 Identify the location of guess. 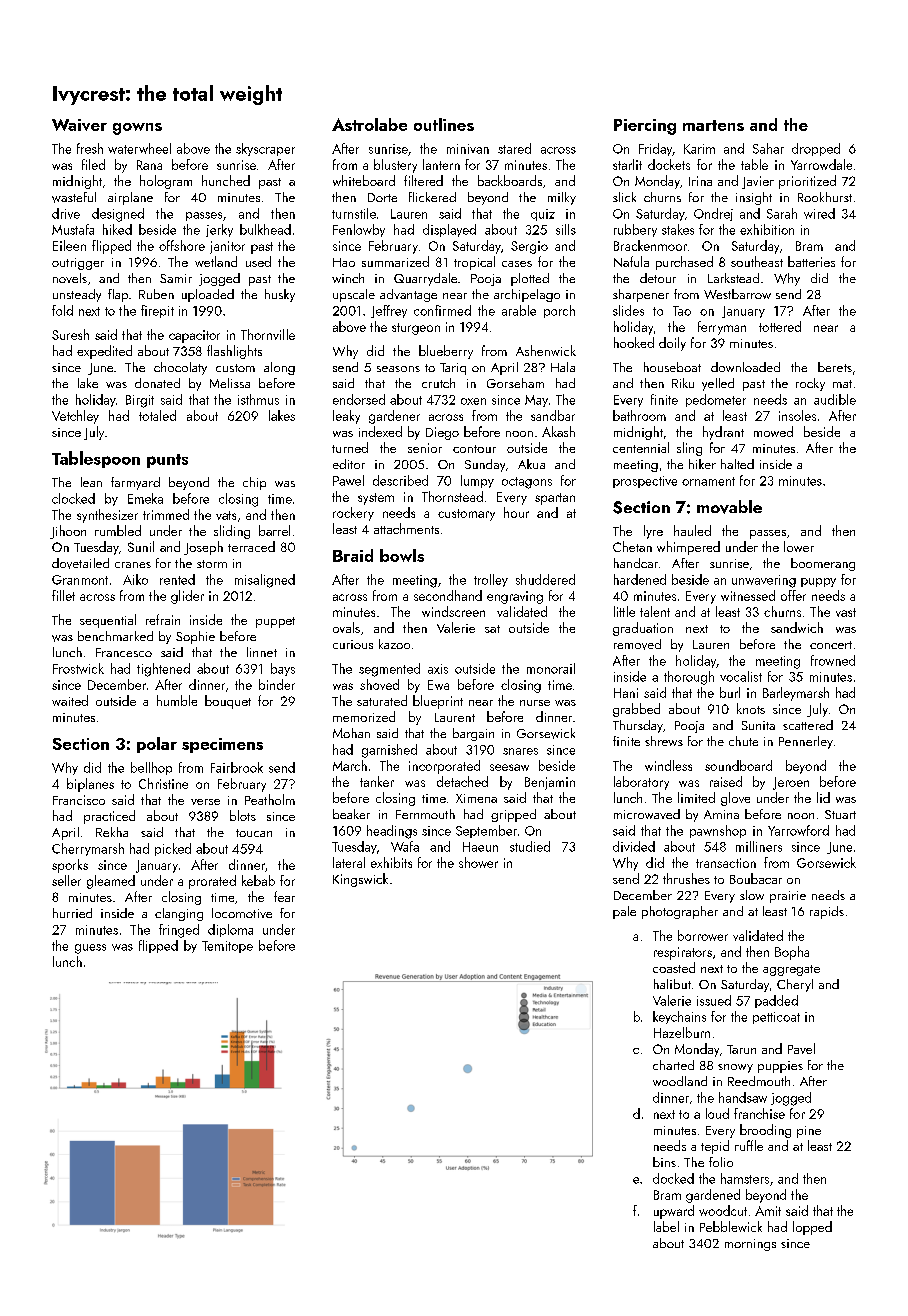
(90, 949).
